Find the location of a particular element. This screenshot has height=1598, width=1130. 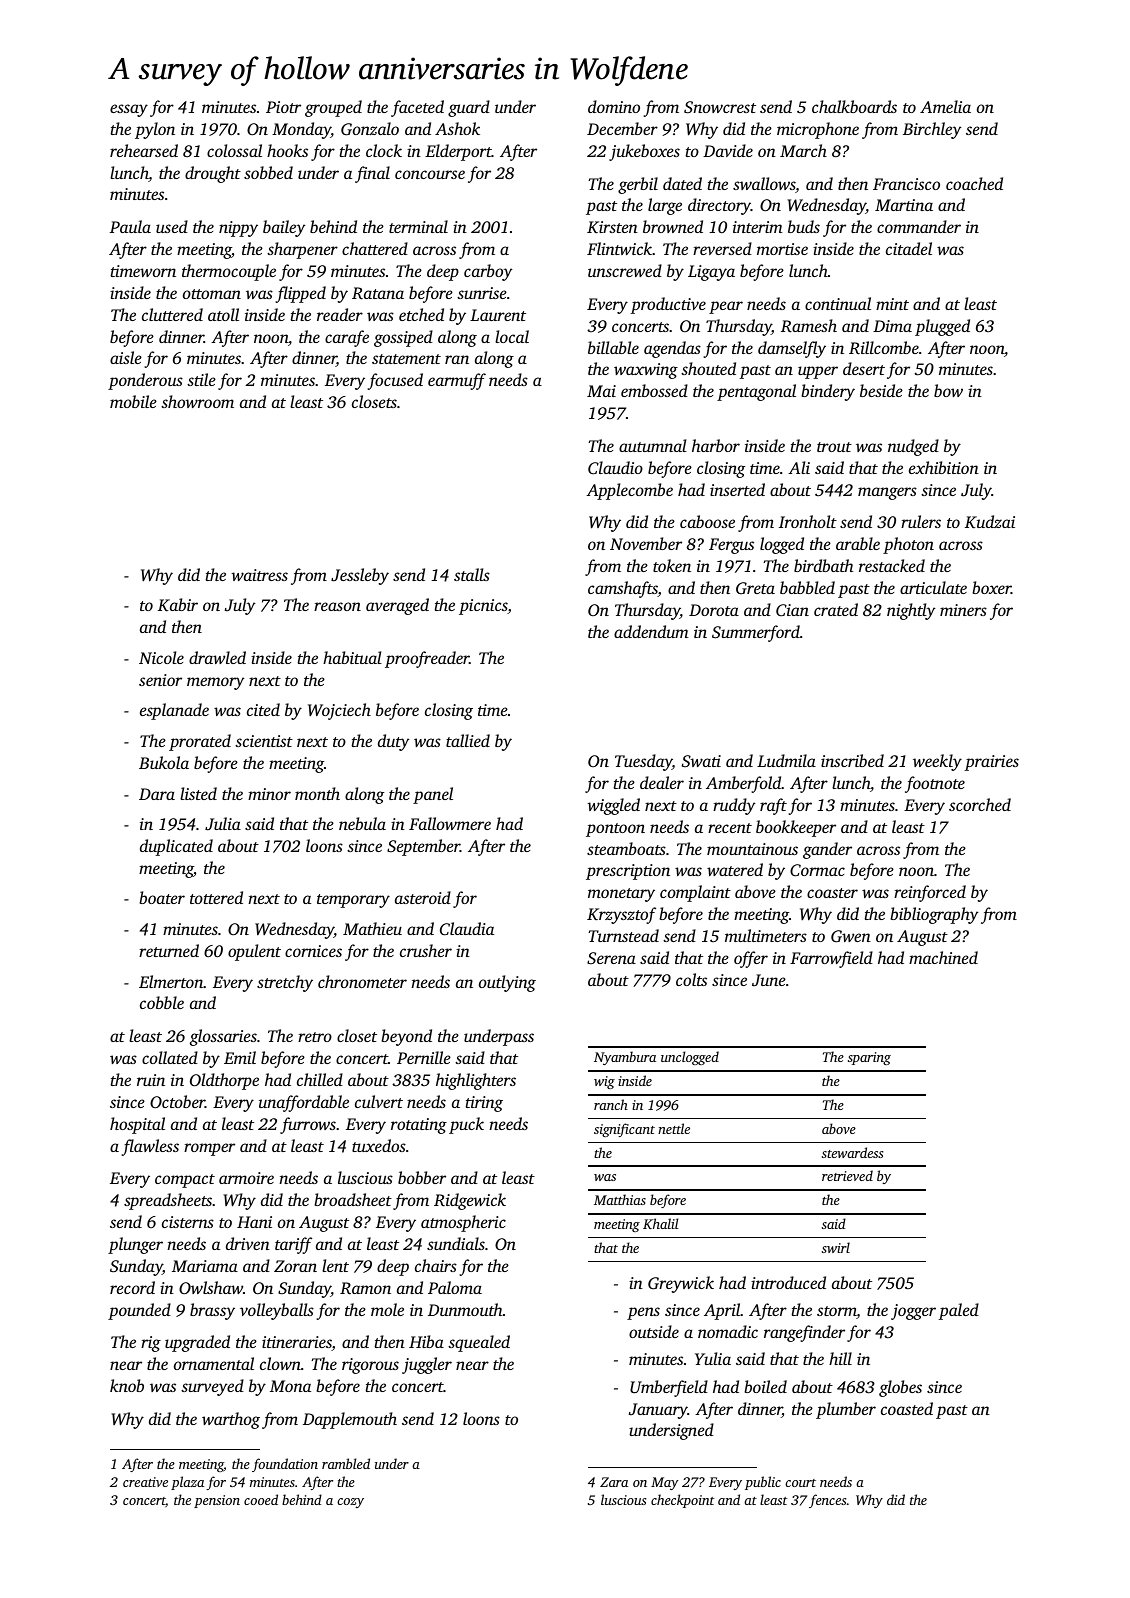

Serena is located at coordinates (611, 958).
